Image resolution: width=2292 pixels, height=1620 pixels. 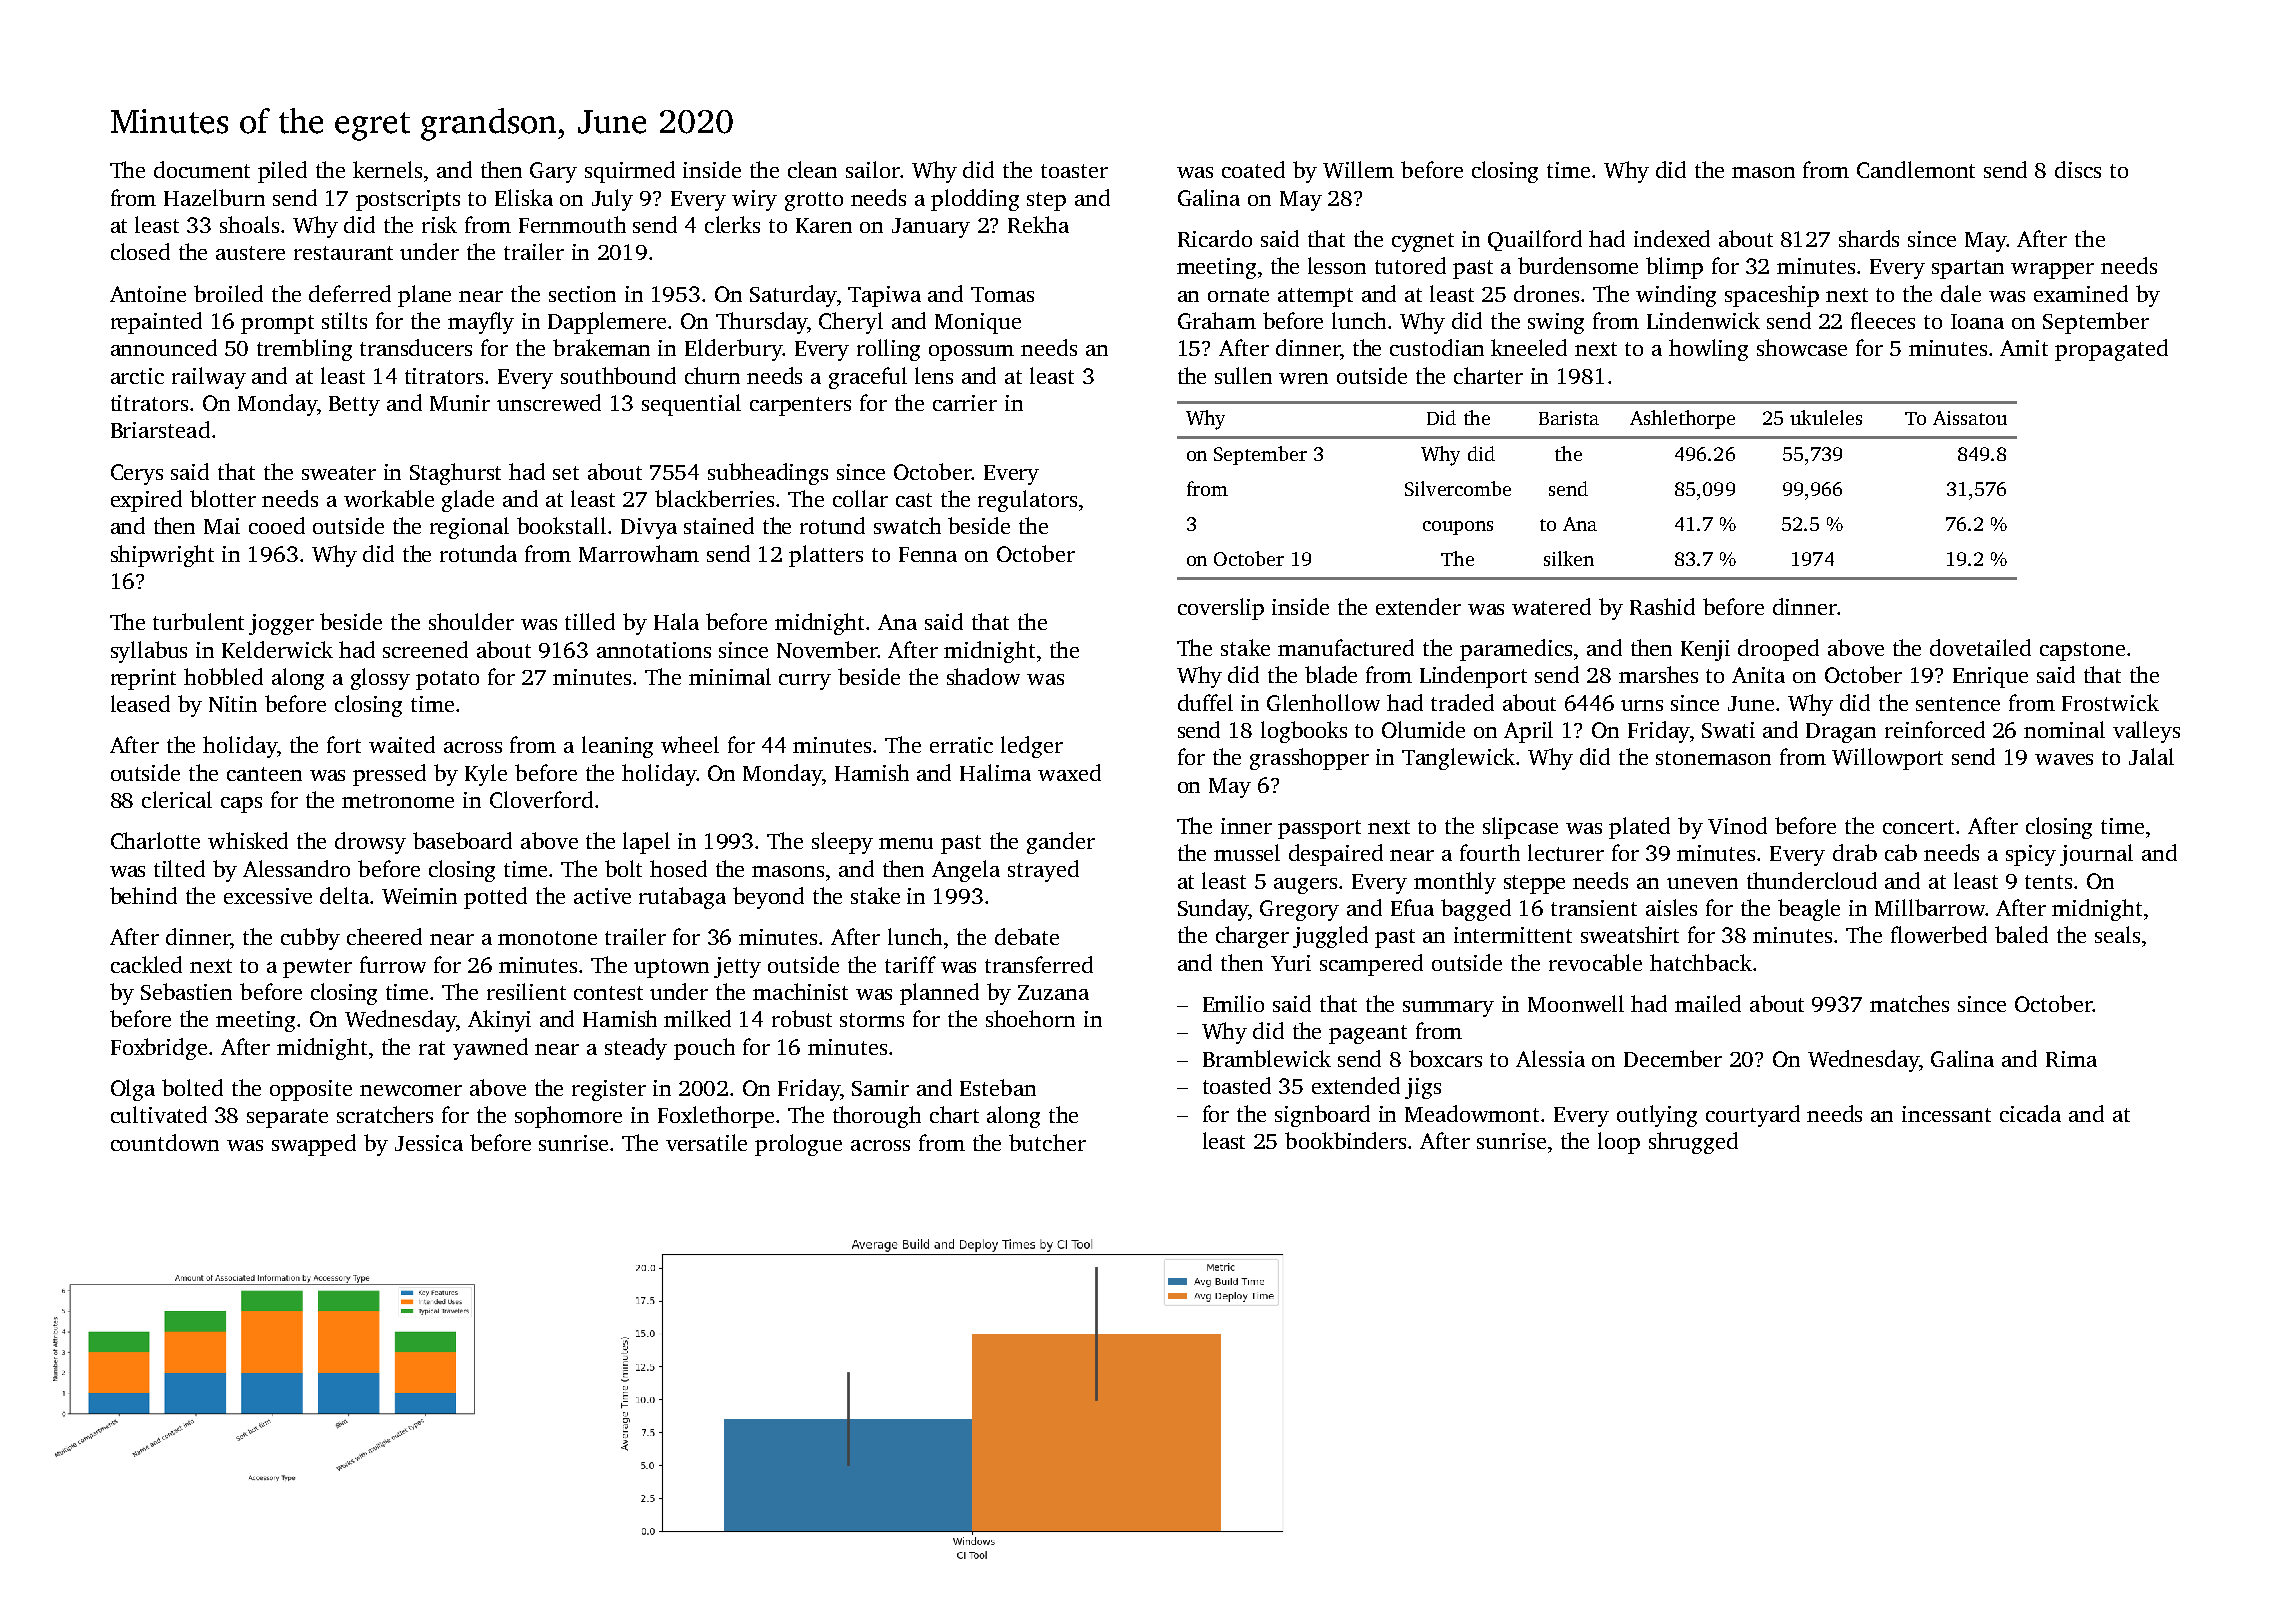 I want to click on austere, so click(x=250, y=253).
